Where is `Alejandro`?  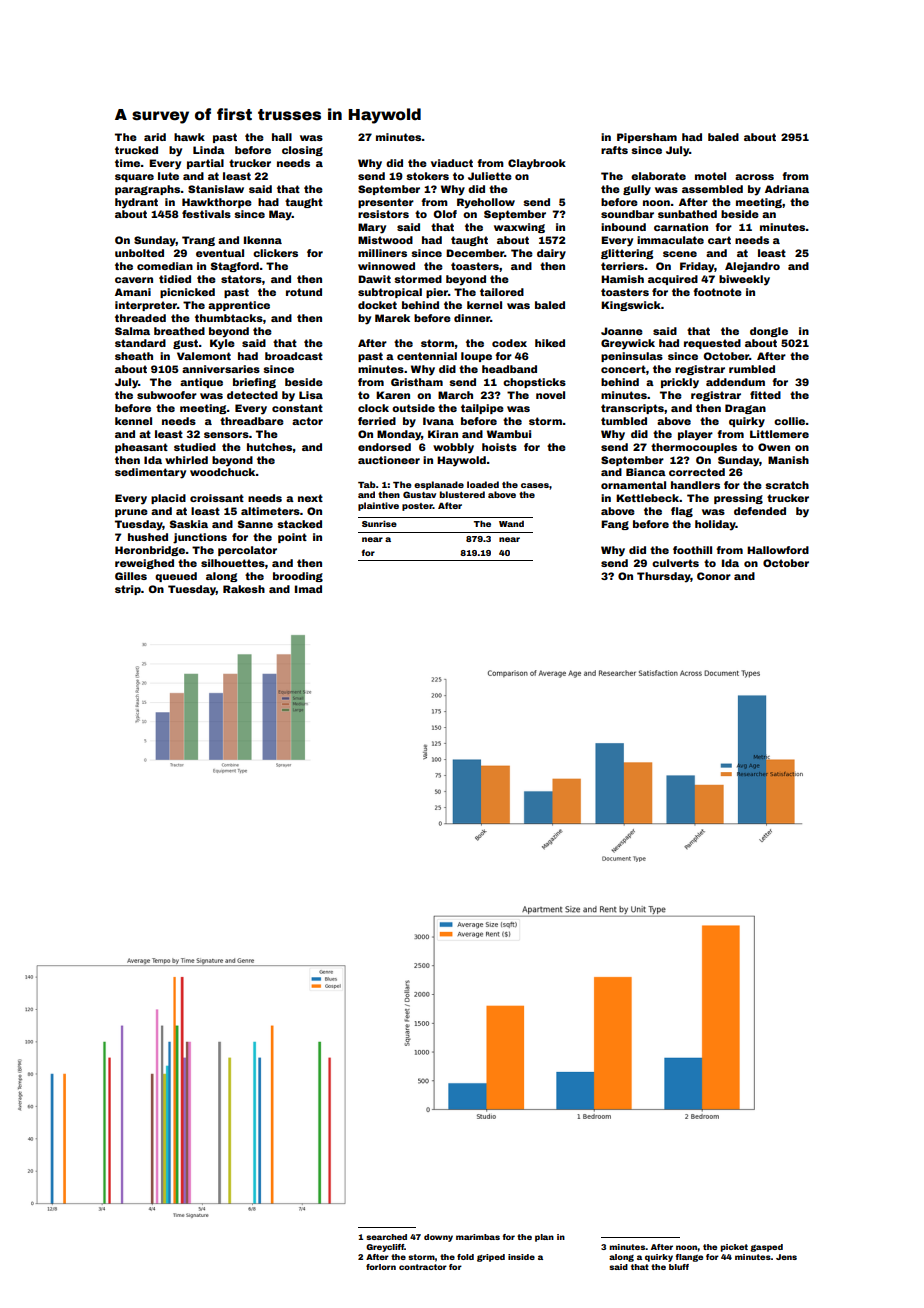
Alejandro is located at coordinates (752, 267).
